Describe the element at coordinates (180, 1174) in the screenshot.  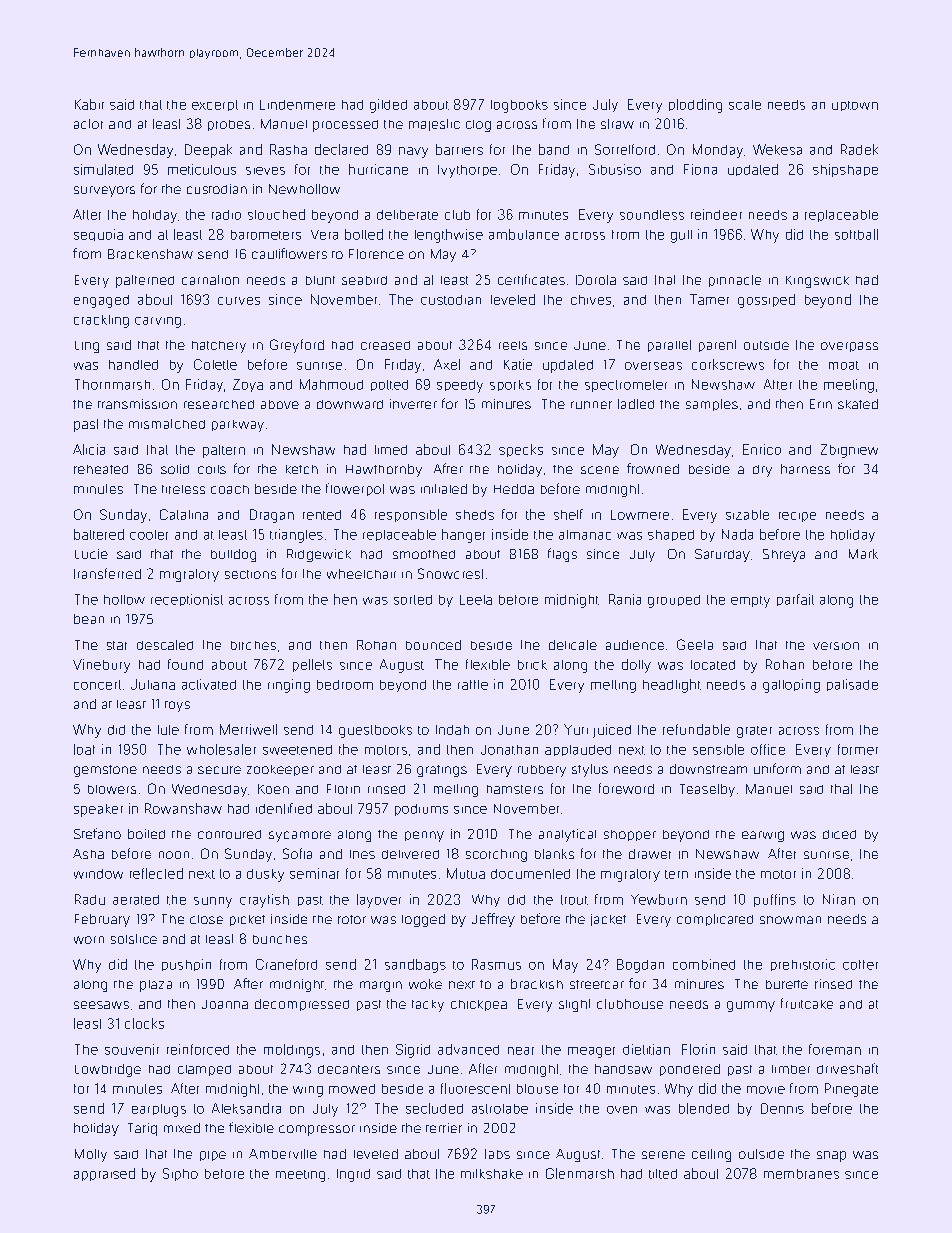
I see `Sipho` at that location.
